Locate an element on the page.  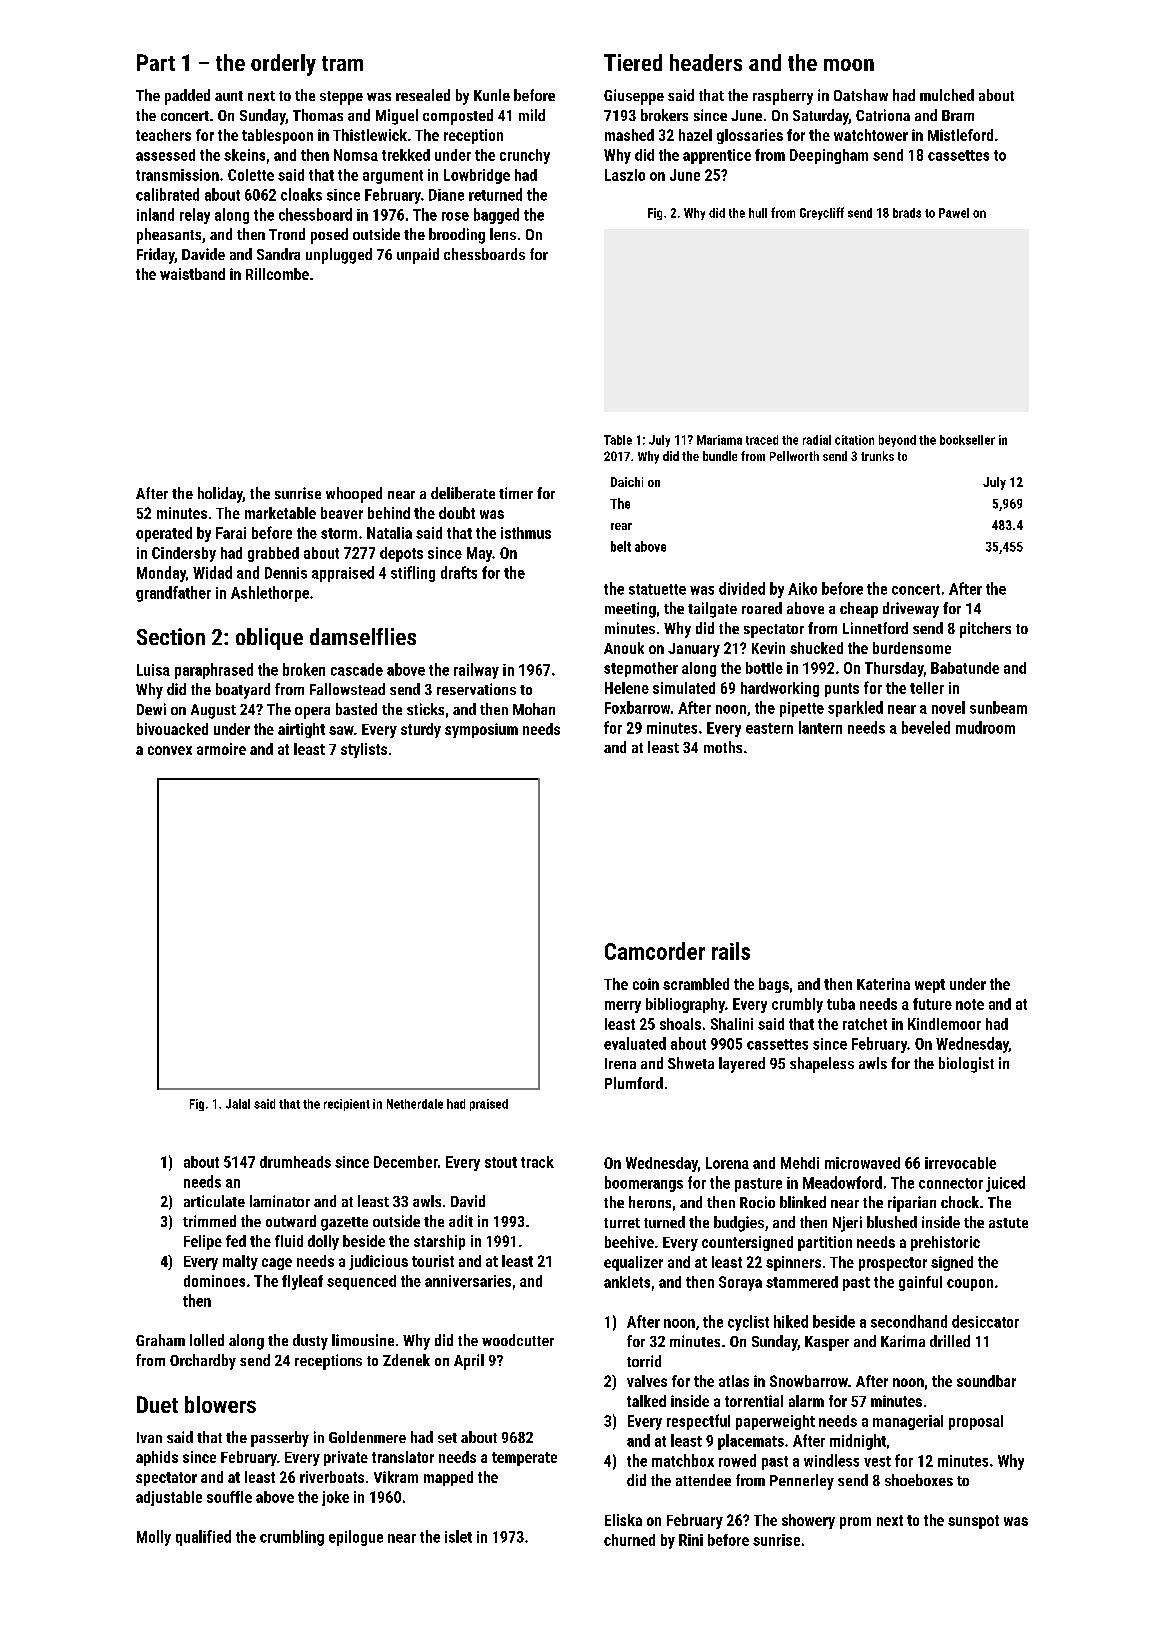
novel is located at coordinates (948, 707).
